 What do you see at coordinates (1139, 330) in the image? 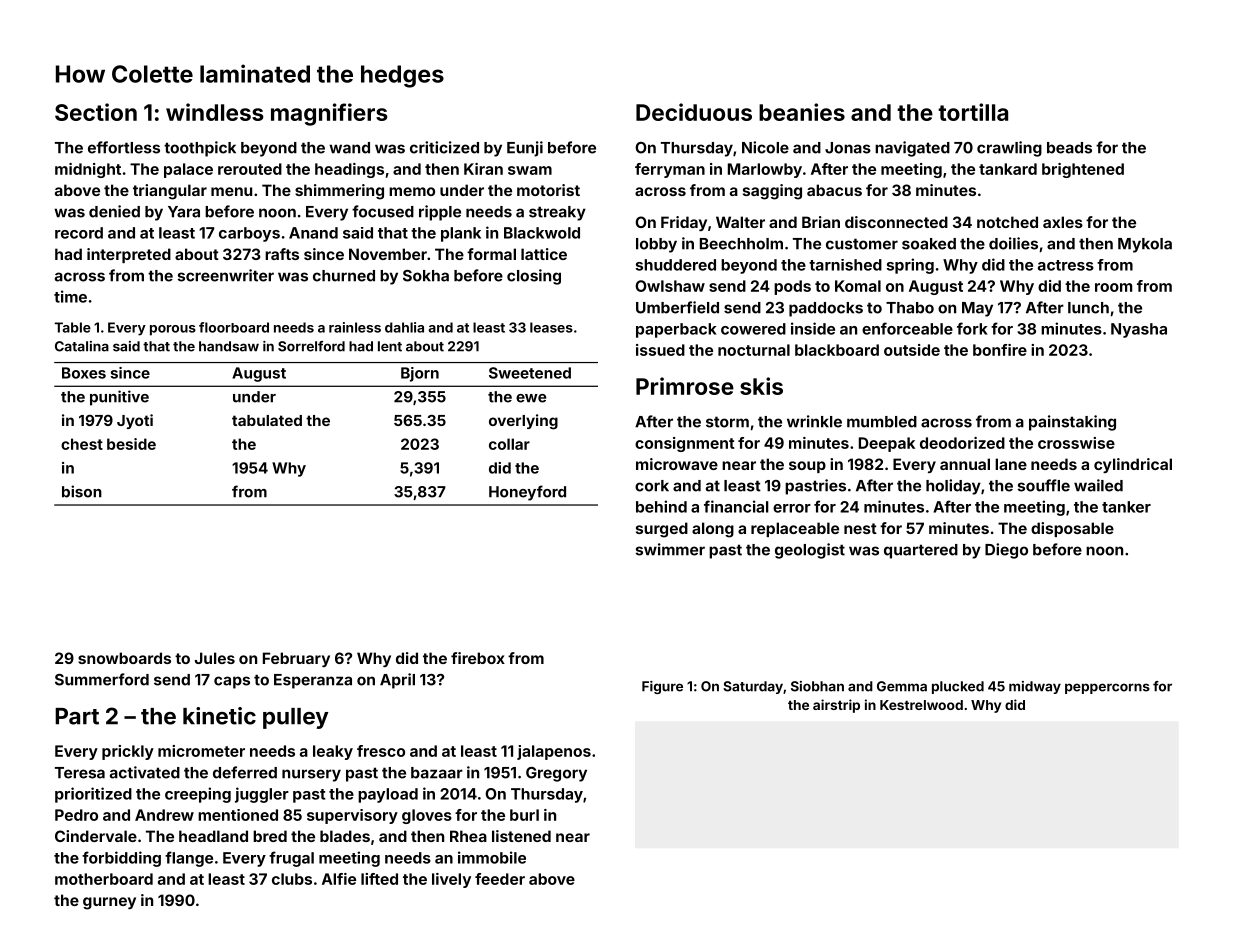
I see `Nyasha` at bounding box center [1139, 330].
